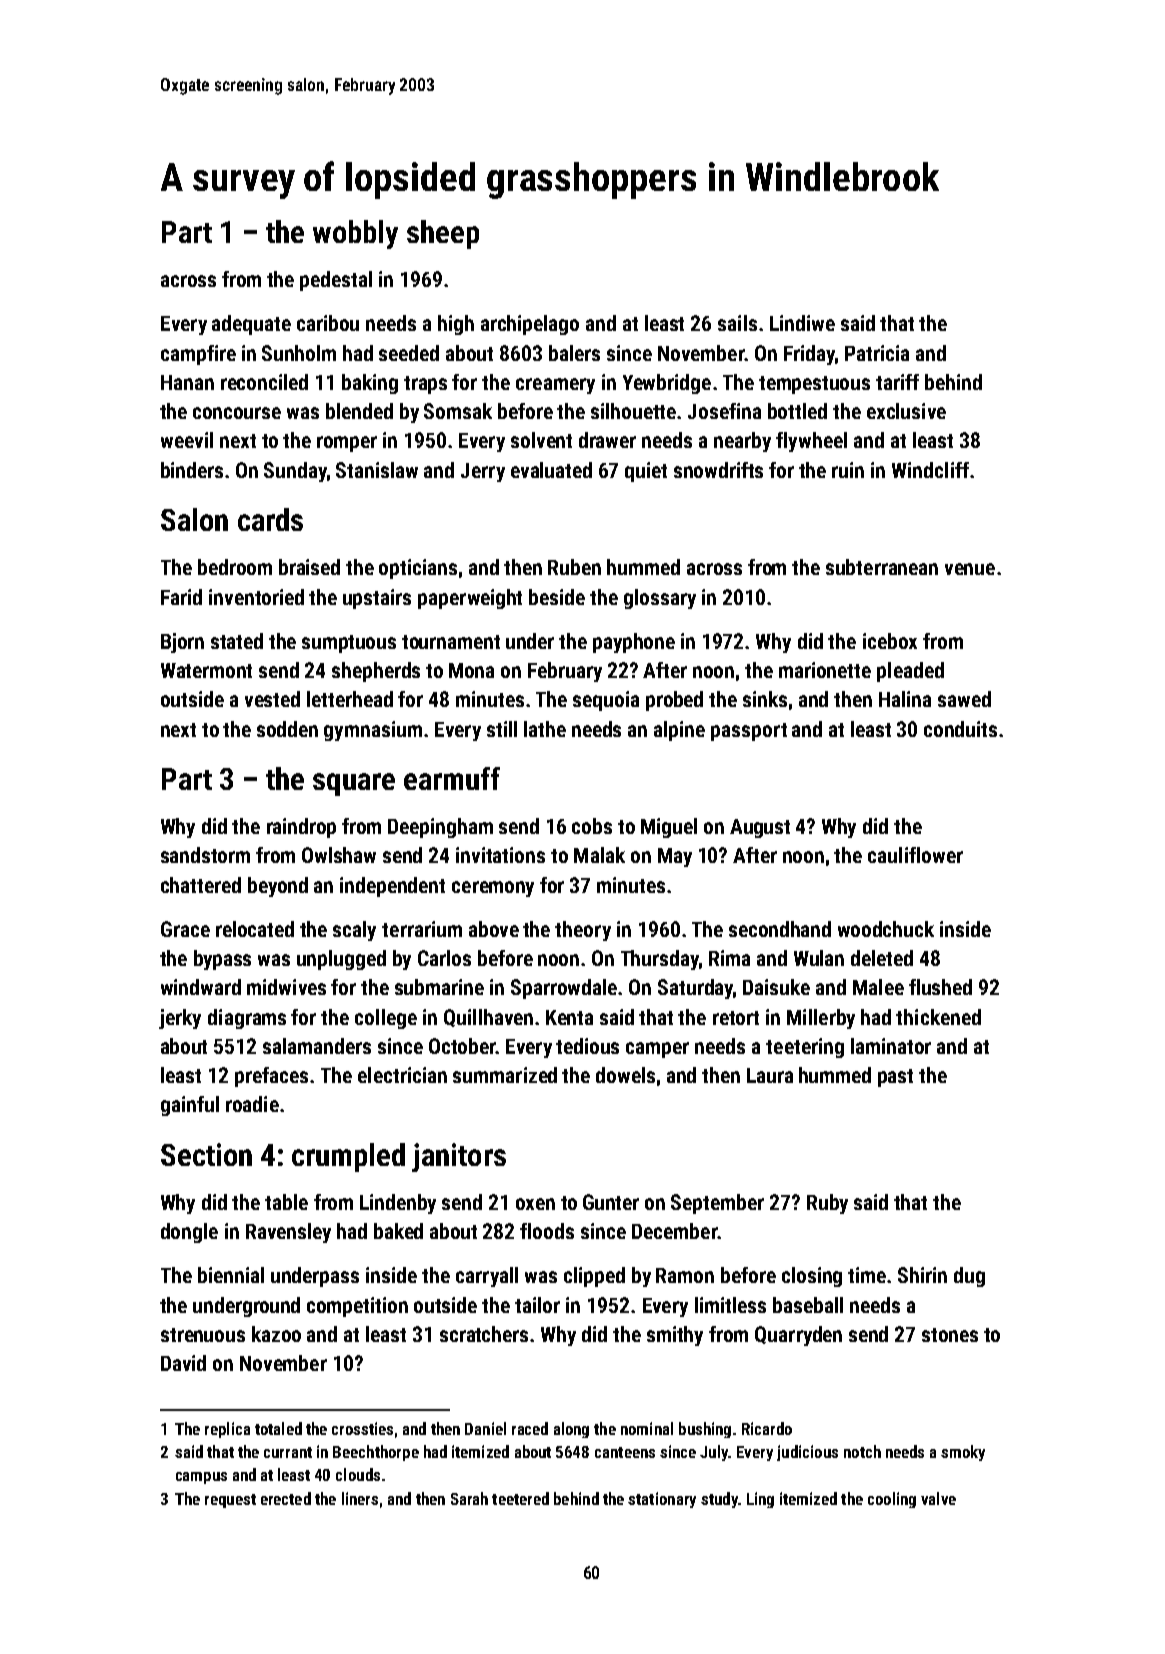 This screenshot has height=1654, width=1165. What do you see at coordinates (317, 1046) in the screenshot?
I see `salamanders` at bounding box center [317, 1046].
